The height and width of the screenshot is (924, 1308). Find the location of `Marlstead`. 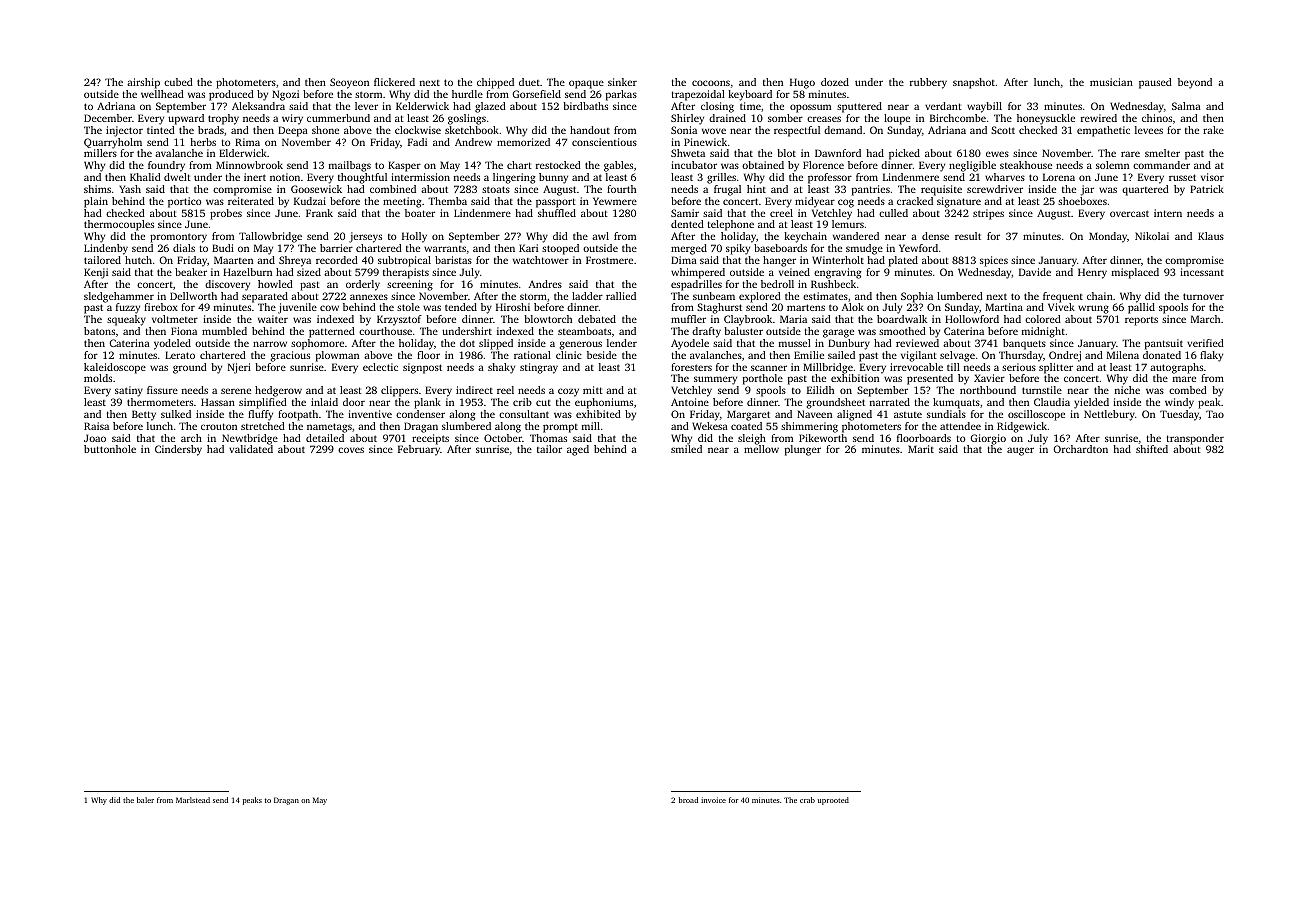

Marlstead is located at coordinates (193, 800).
